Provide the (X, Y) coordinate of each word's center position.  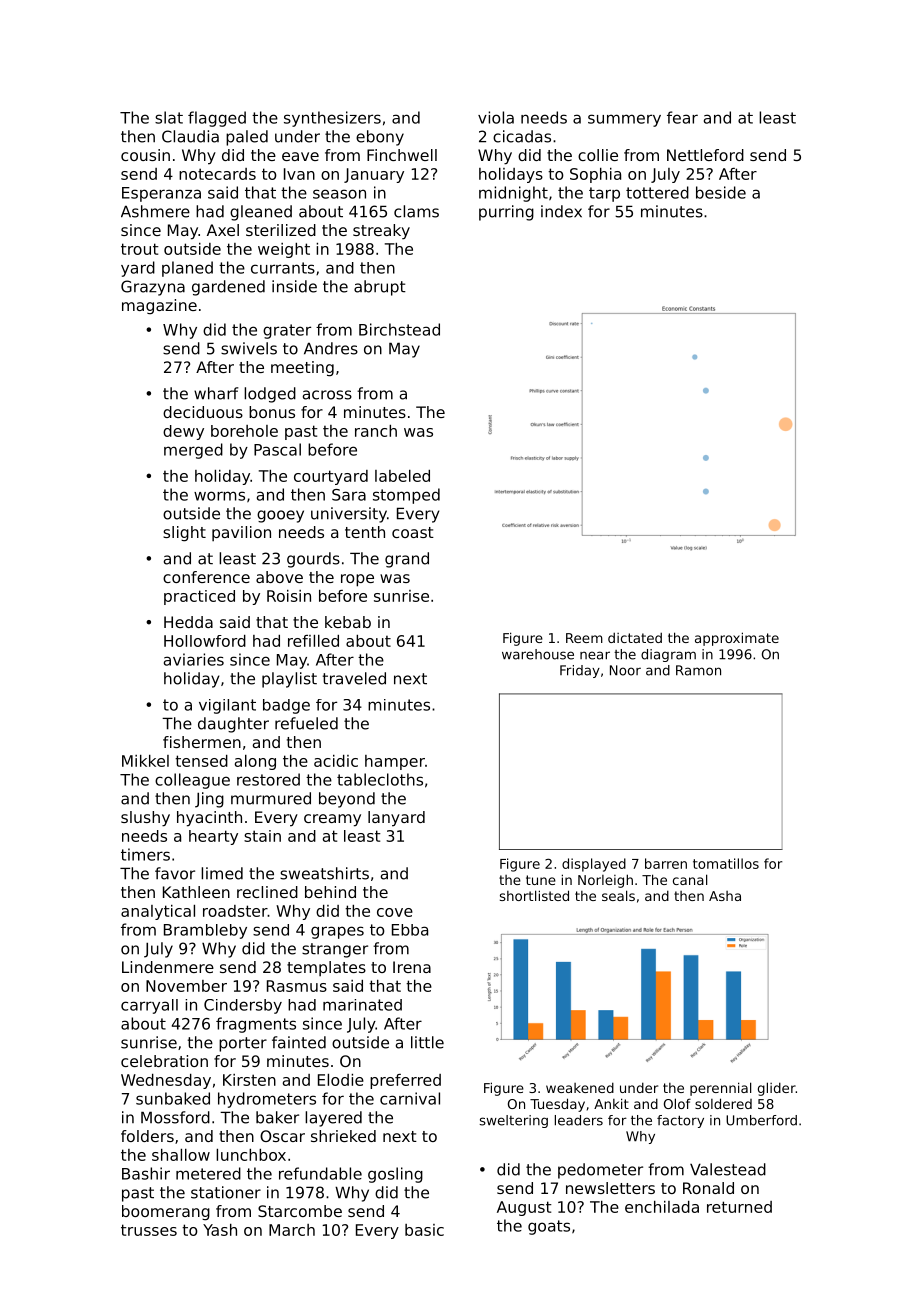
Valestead (728, 1169)
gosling (395, 1175)
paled (247, 138)
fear (682, 117)
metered (208, 1173)
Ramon (698, 670)
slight (184, 534)
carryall (149, 1006)
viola (496, 117)
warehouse (538, 654)
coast (413, 532)
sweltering (513, 1121)
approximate (737, 639)
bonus (272, 412)
